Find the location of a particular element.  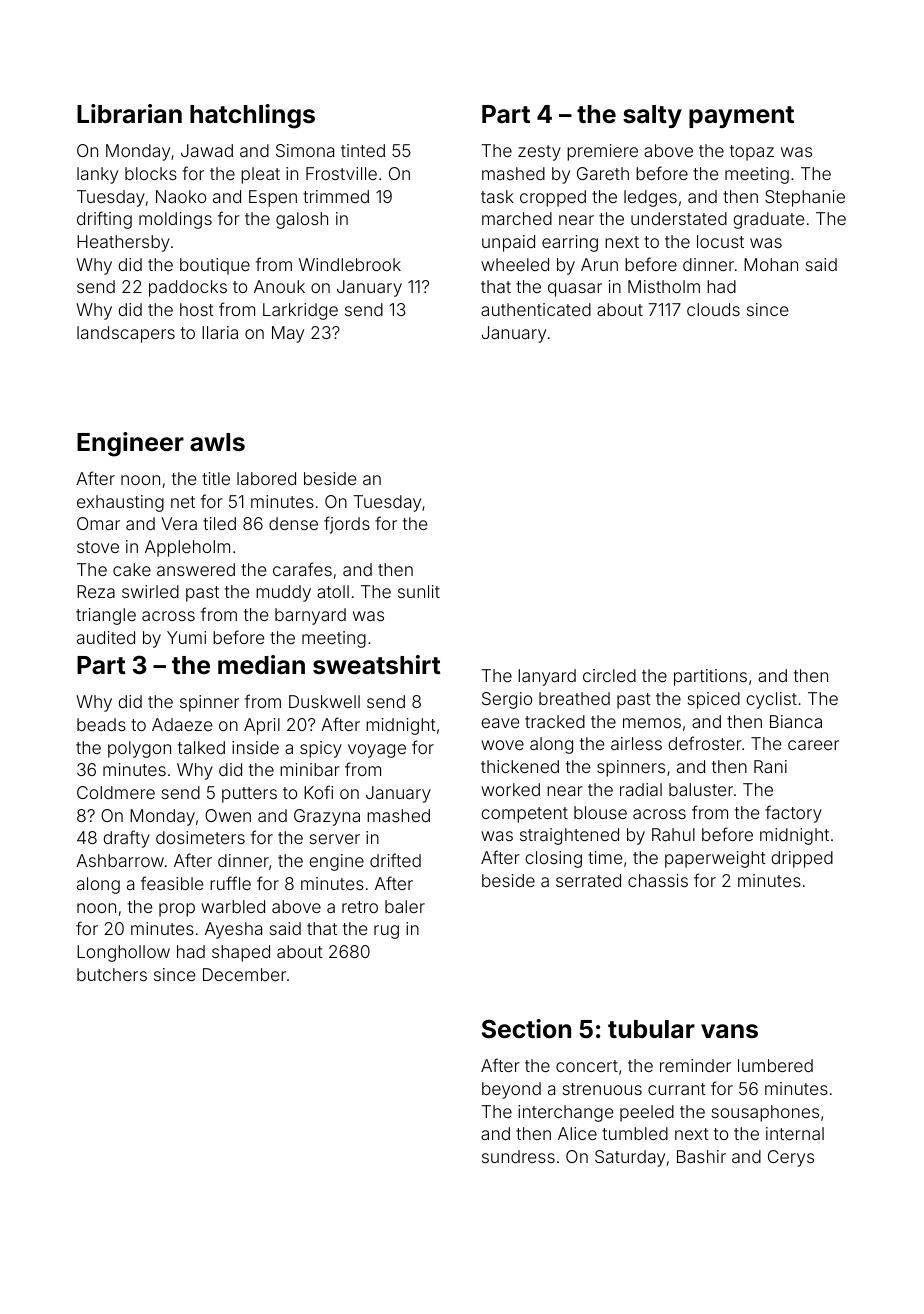

Espen is located at coordinates (273, 198).
